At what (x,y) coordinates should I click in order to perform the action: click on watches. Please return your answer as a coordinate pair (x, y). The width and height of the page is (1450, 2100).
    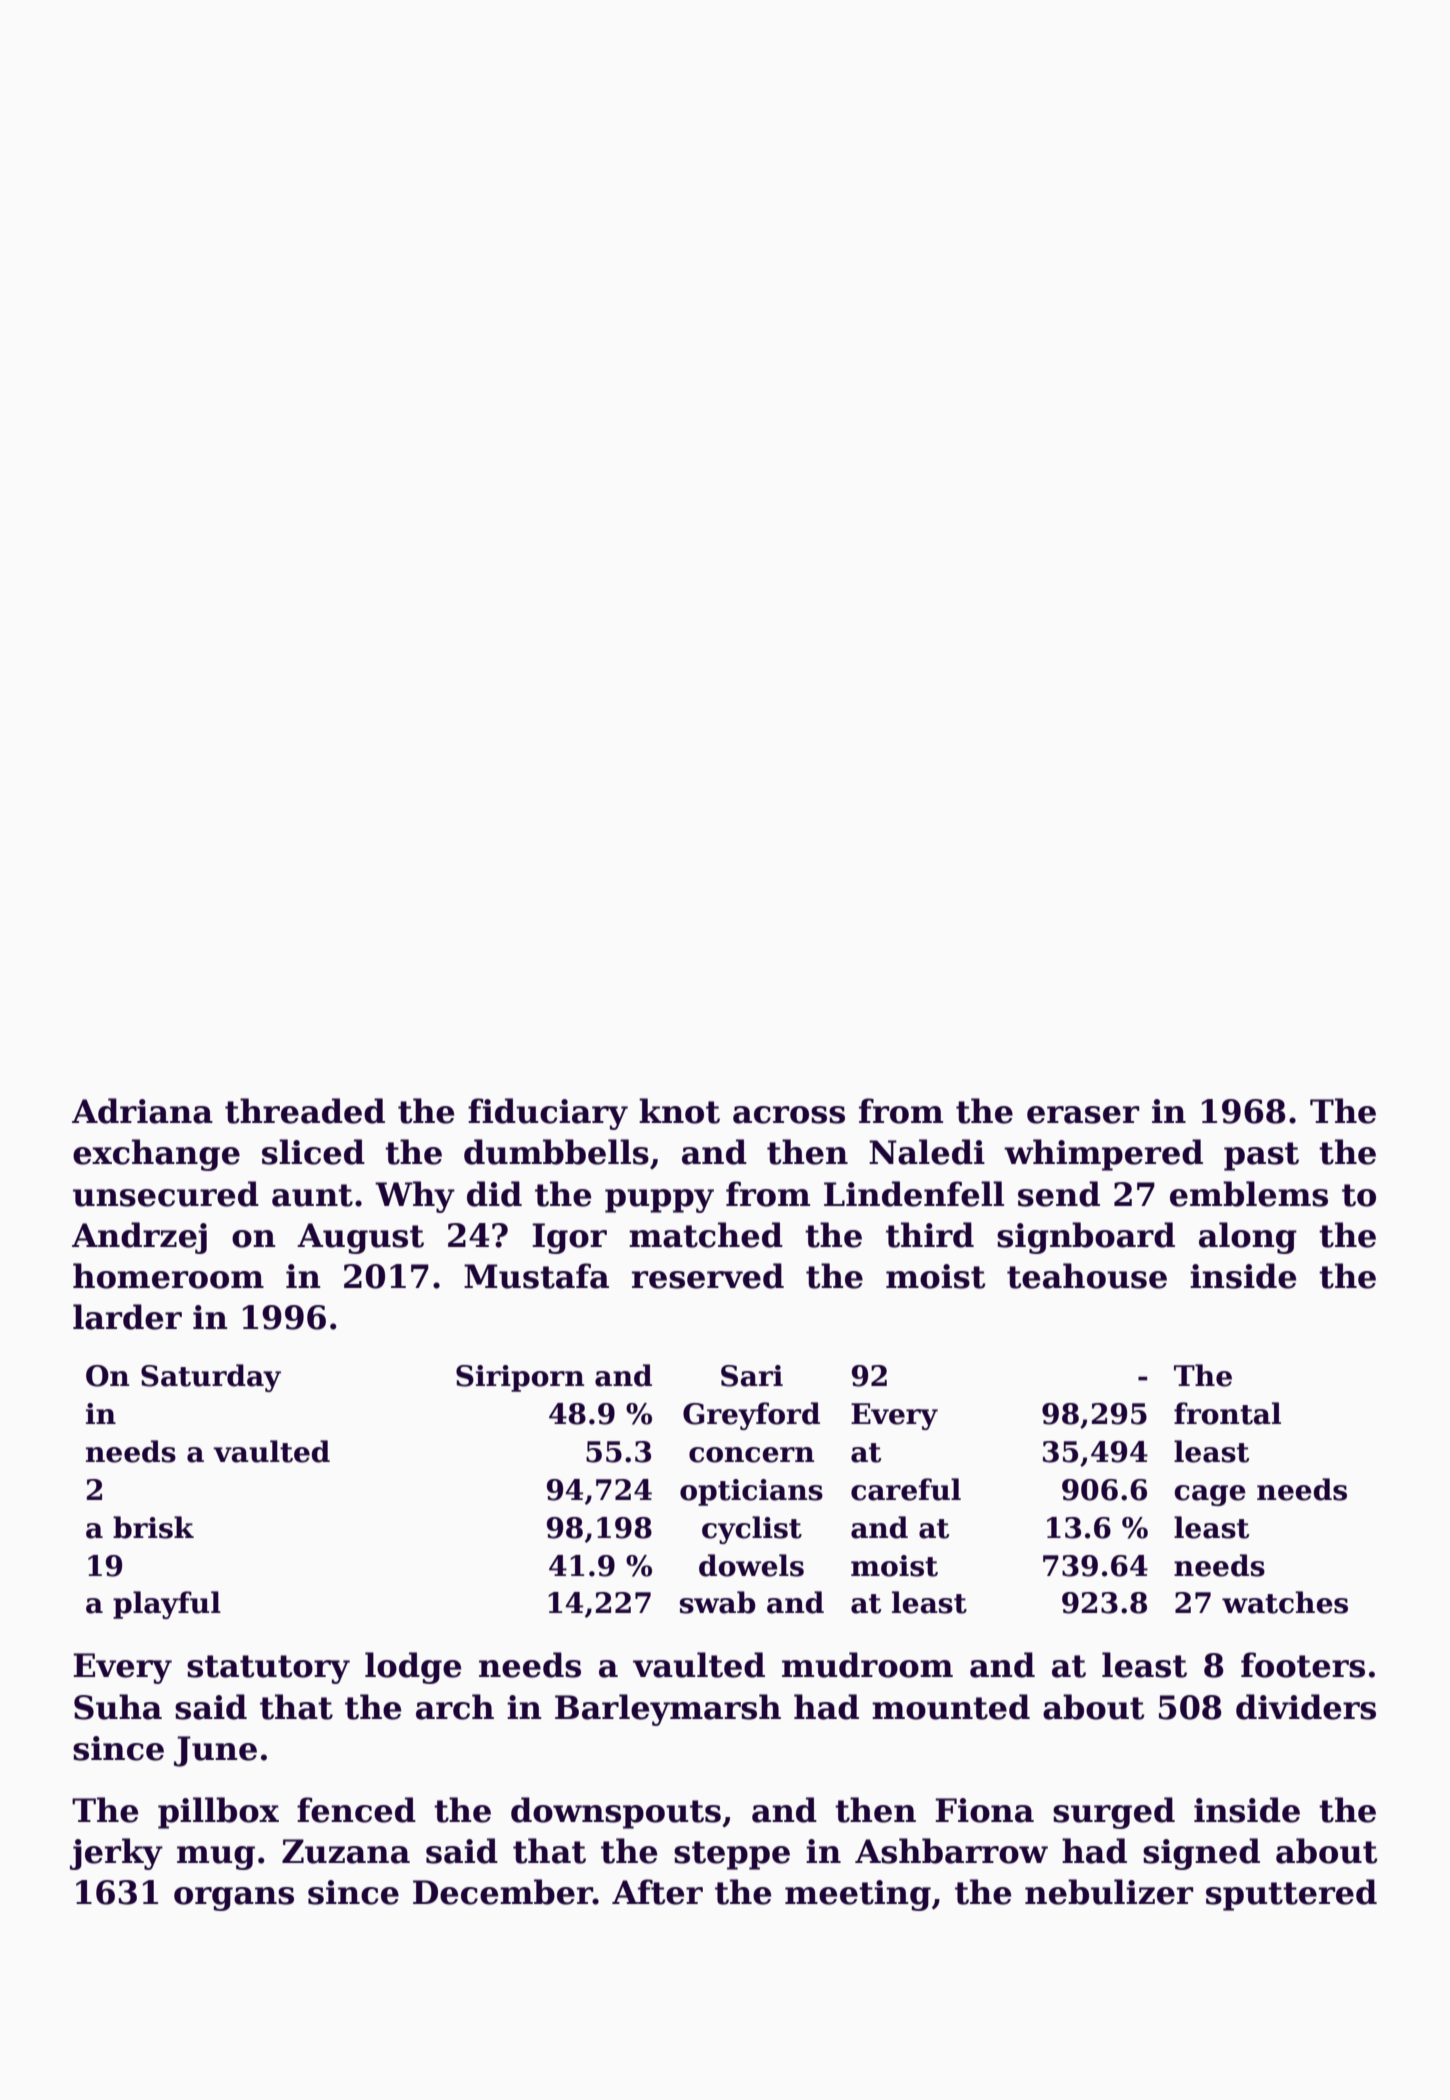
    Looking at the image, I should click on (1285, 1602).
